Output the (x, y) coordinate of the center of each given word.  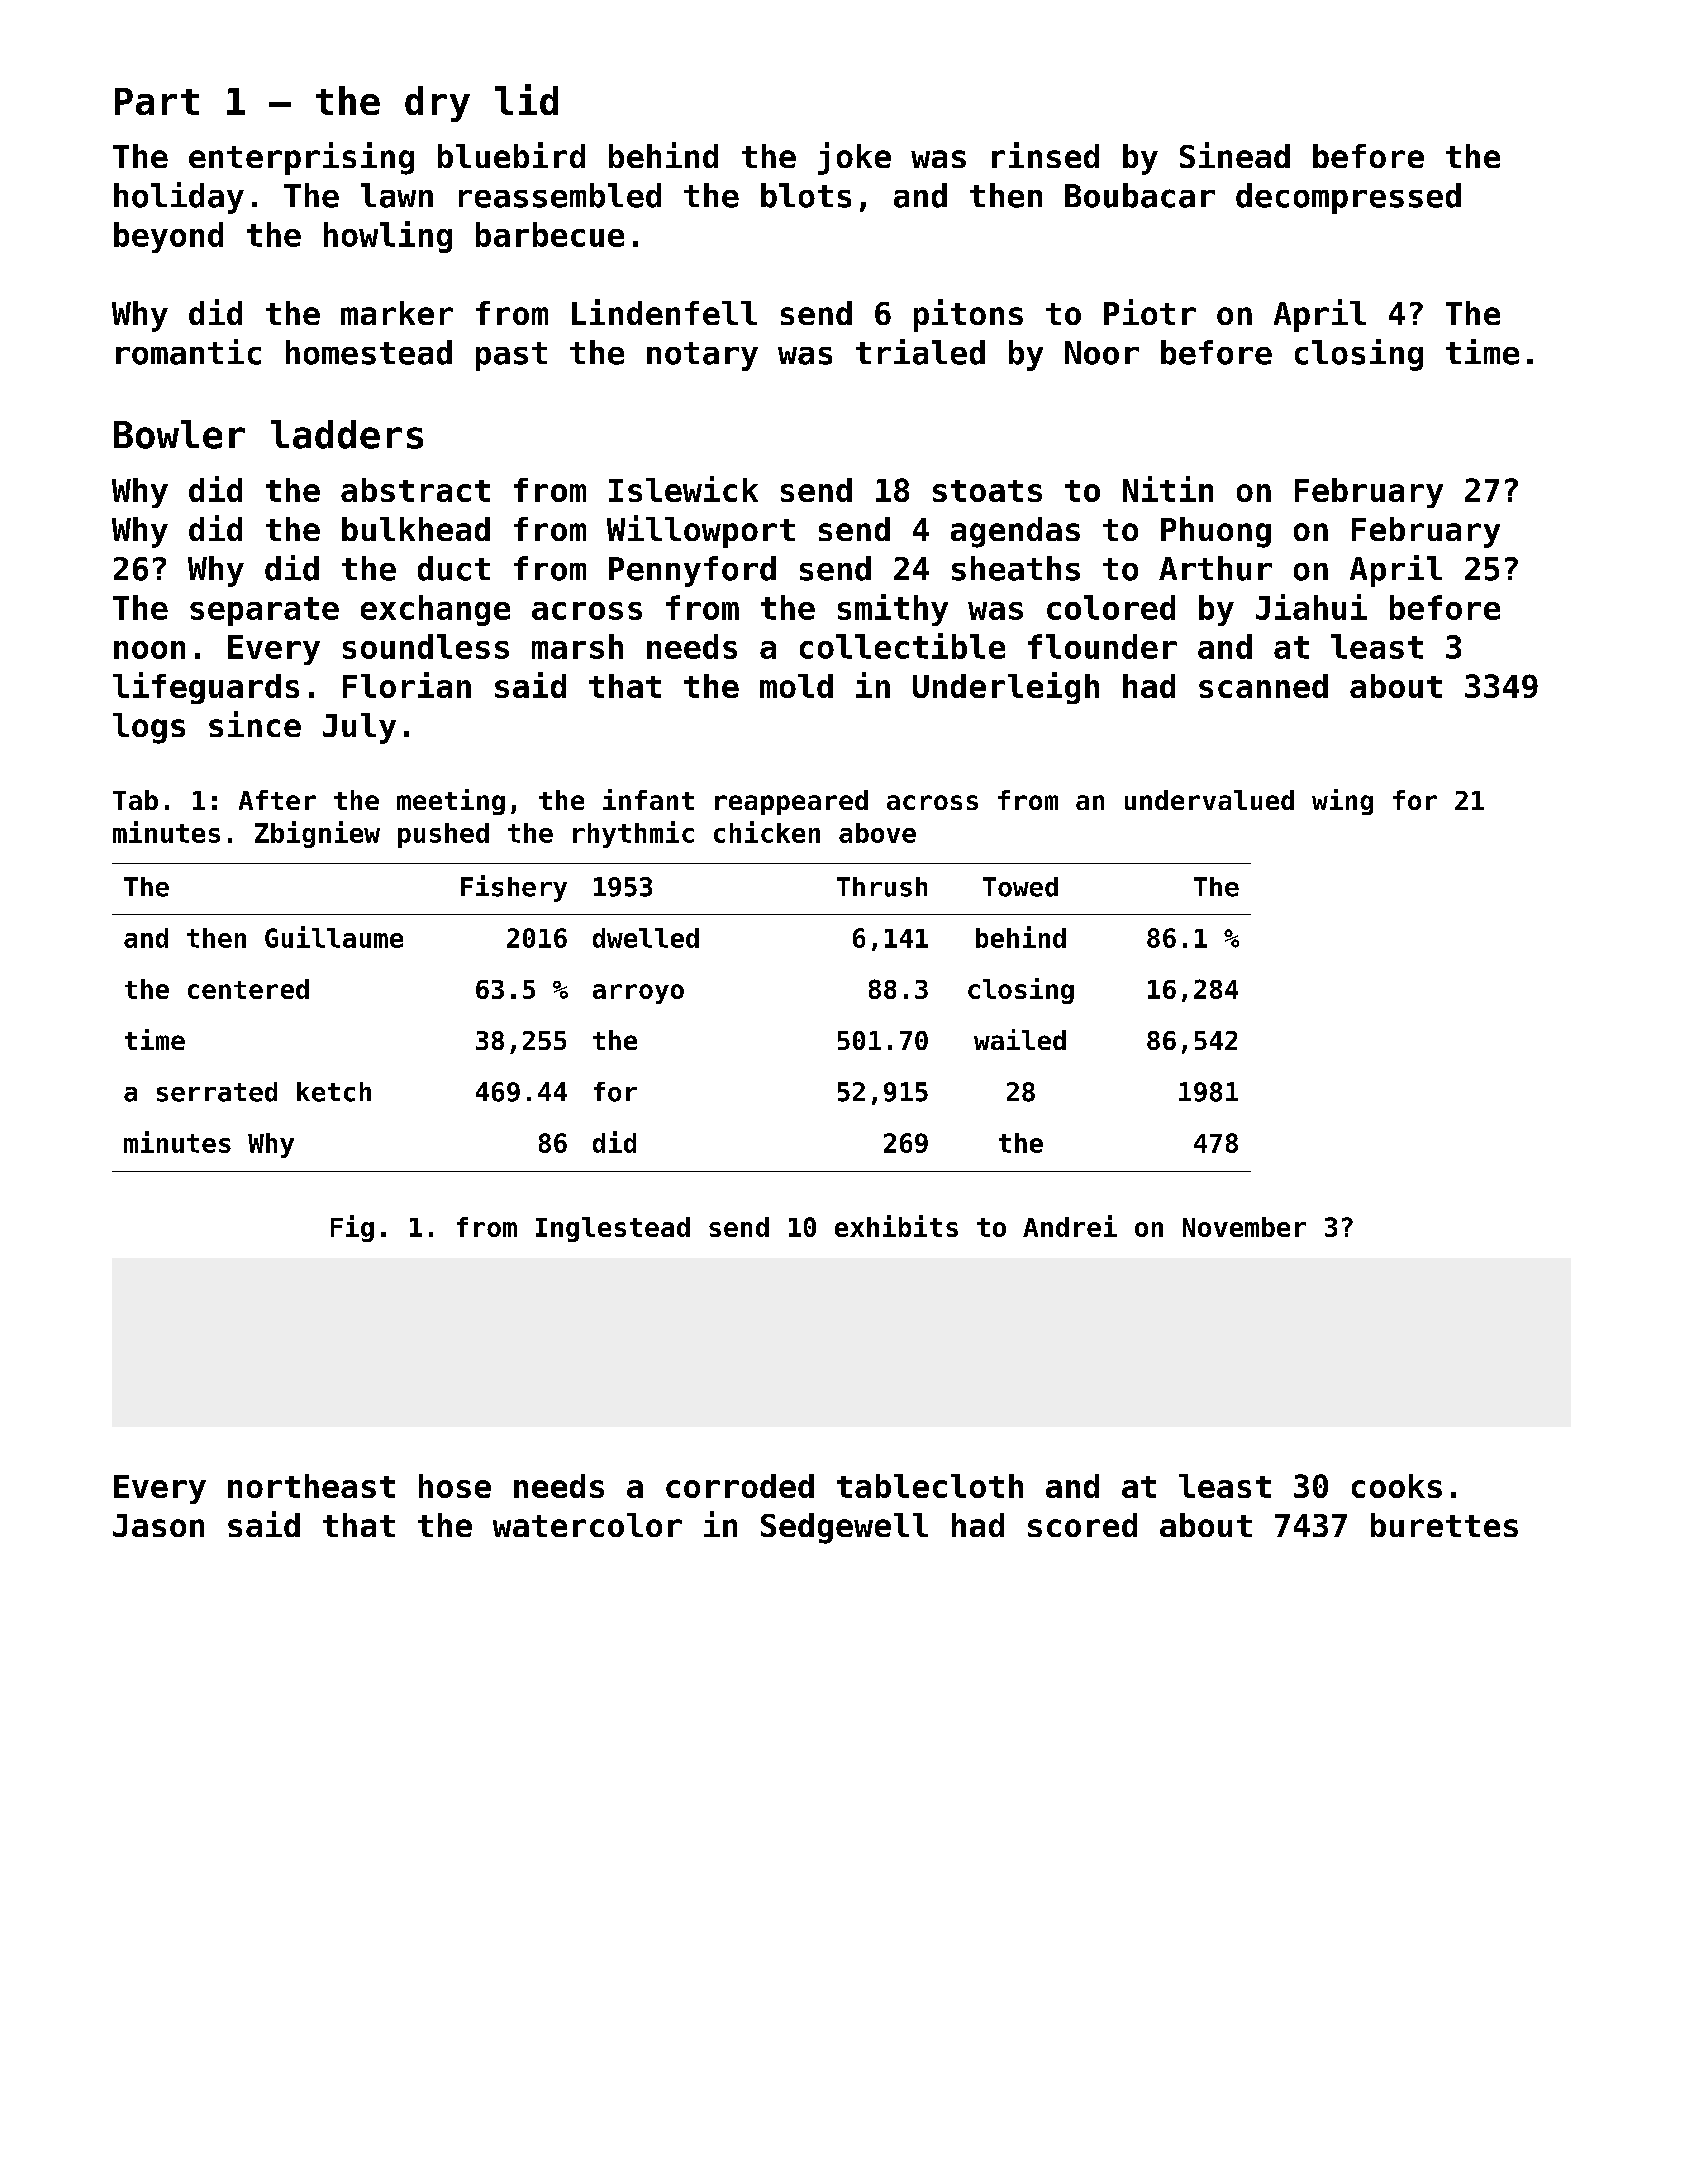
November (1244, 1227)
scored (1082, 1525)
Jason (158, 1525)
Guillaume (334, 937)
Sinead (1235, 155)
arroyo (638, 994)
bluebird (511, 155)
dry (437, 104)
